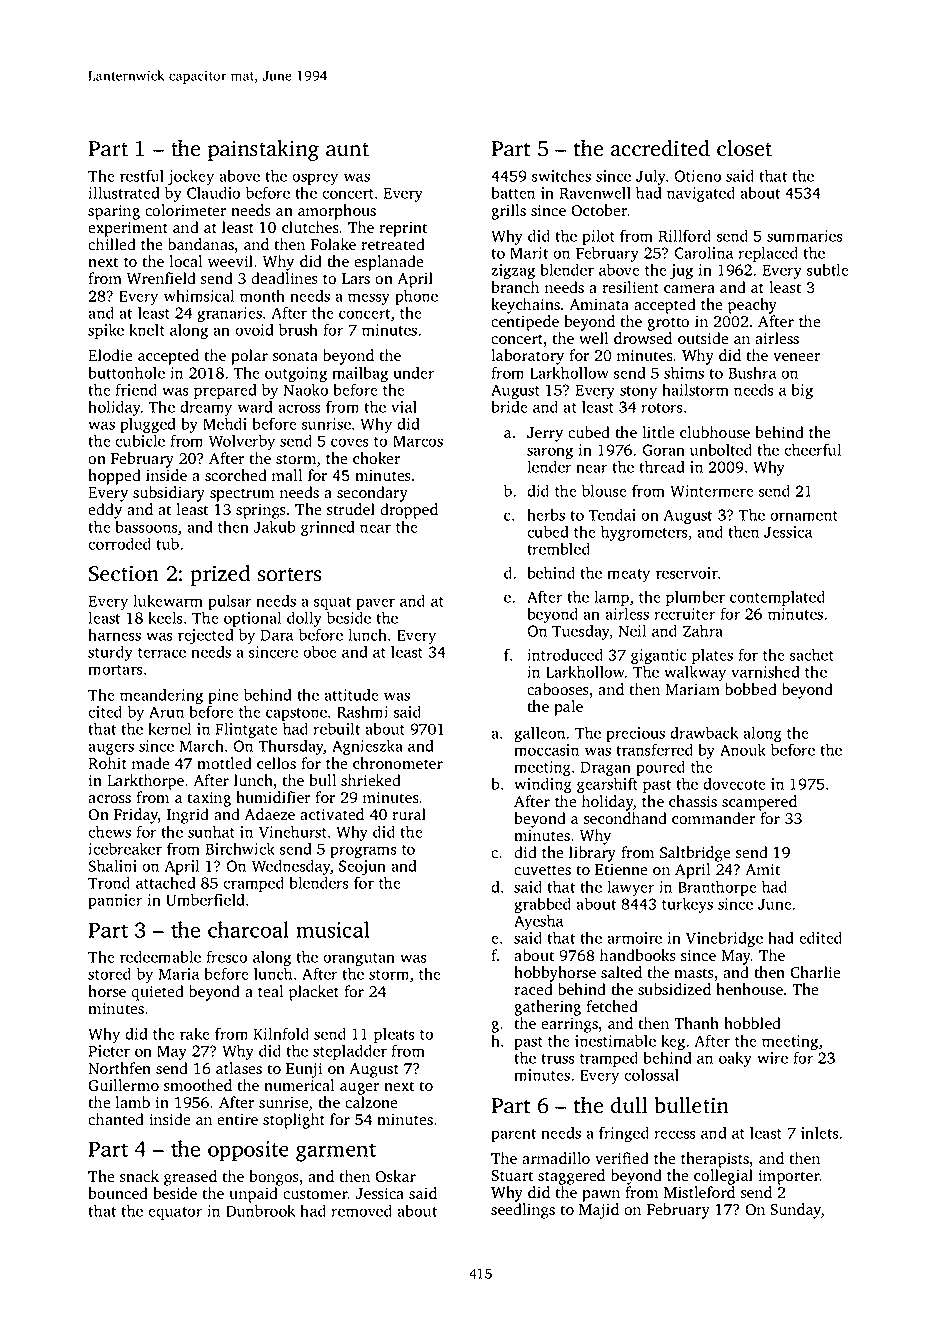 The width and height of the screenshot is (938, 1333). Describe the element at coordinates (724, 939) in the screenshot. I see `Vinebridge` at that location.
